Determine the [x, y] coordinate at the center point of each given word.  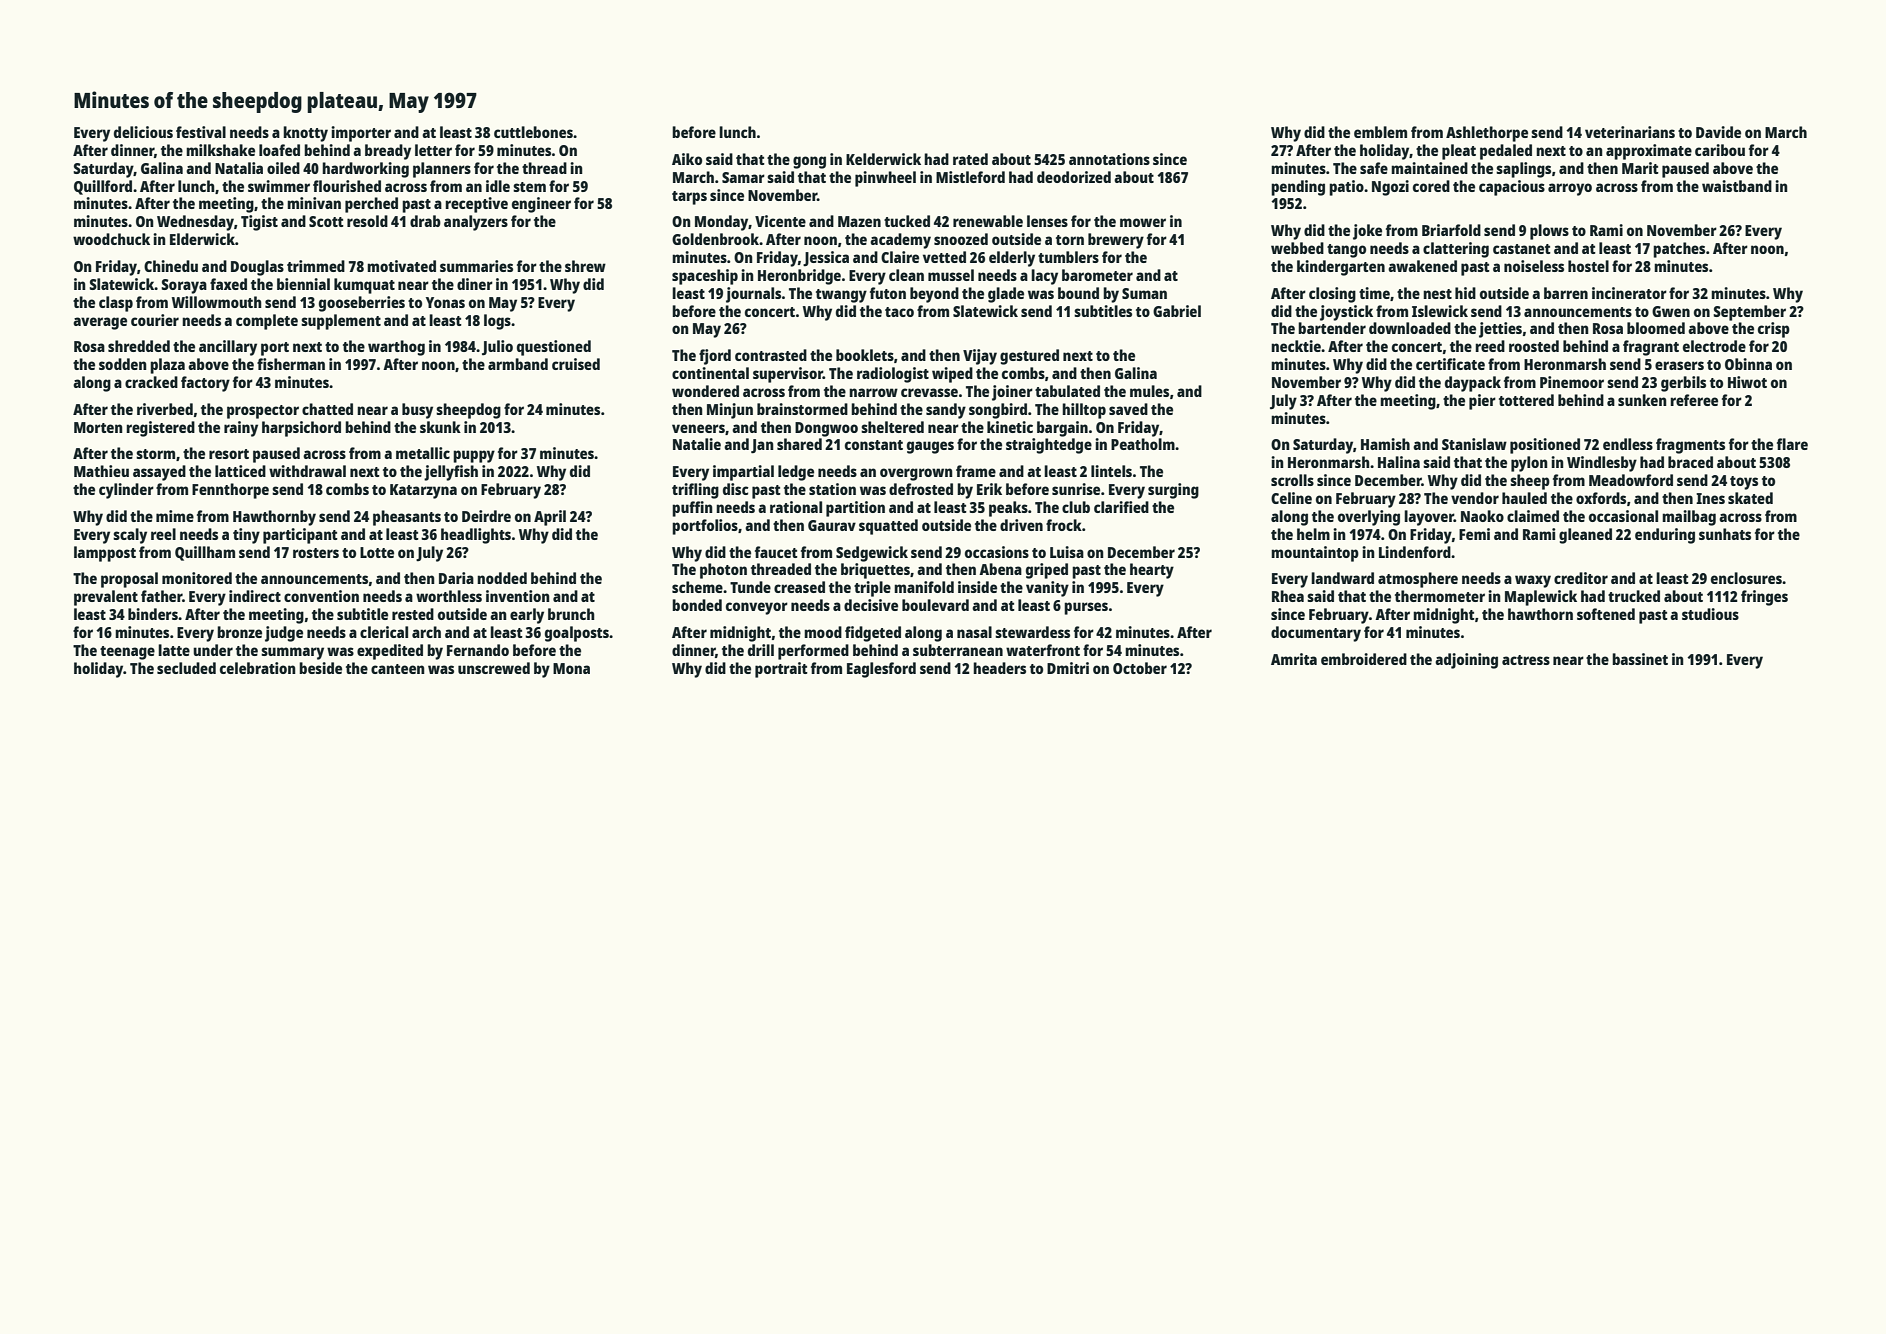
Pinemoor [1572, 382]
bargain [1062, 429]
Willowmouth [217, 302]
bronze [239, 632]
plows [1549, 232]
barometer [1097, 275]
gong [809, 162]
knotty [305, 134]
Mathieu [101, 471]
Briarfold [1451, 230]
